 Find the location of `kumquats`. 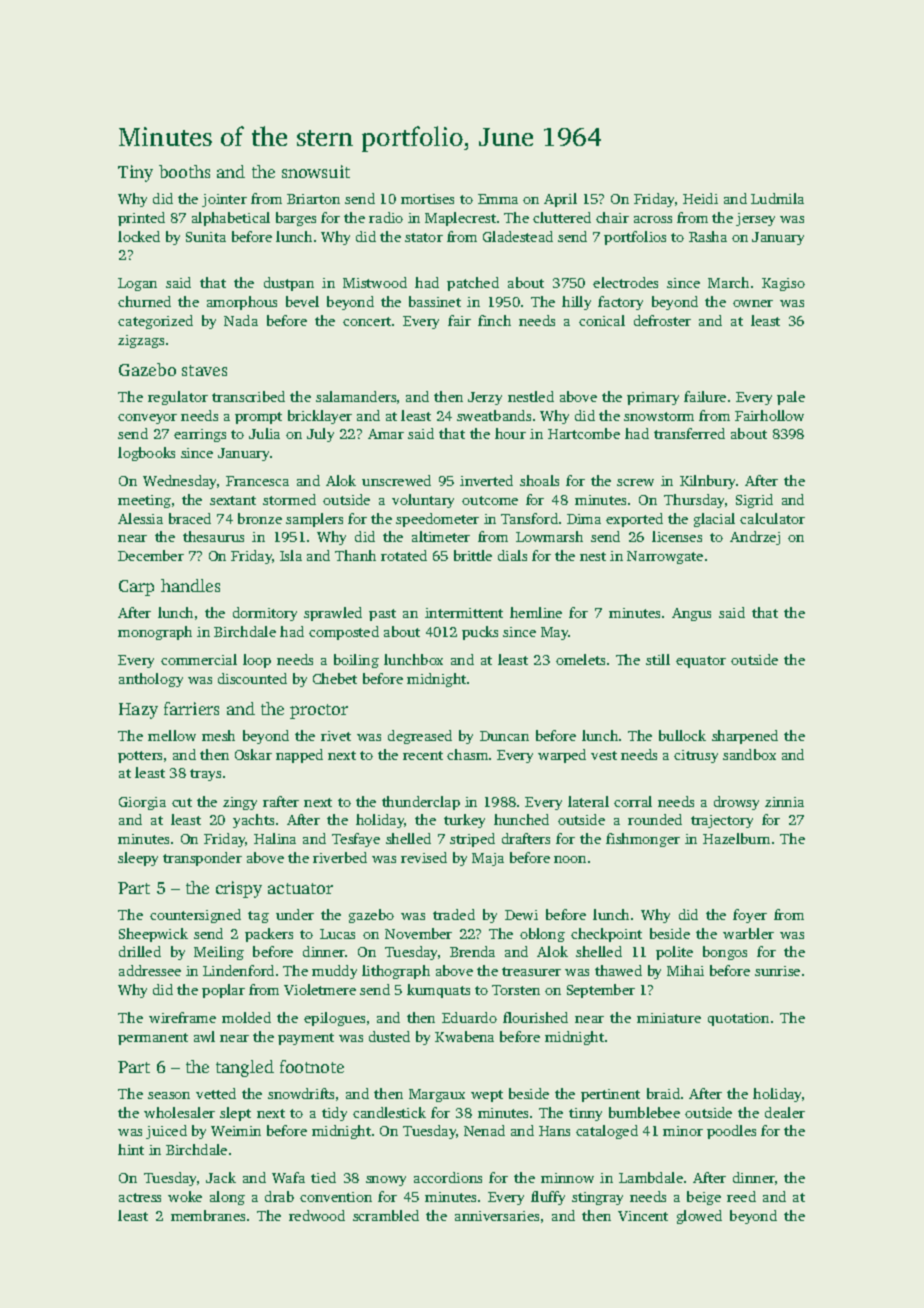

kumquats is located at coordinates (438, 991).
